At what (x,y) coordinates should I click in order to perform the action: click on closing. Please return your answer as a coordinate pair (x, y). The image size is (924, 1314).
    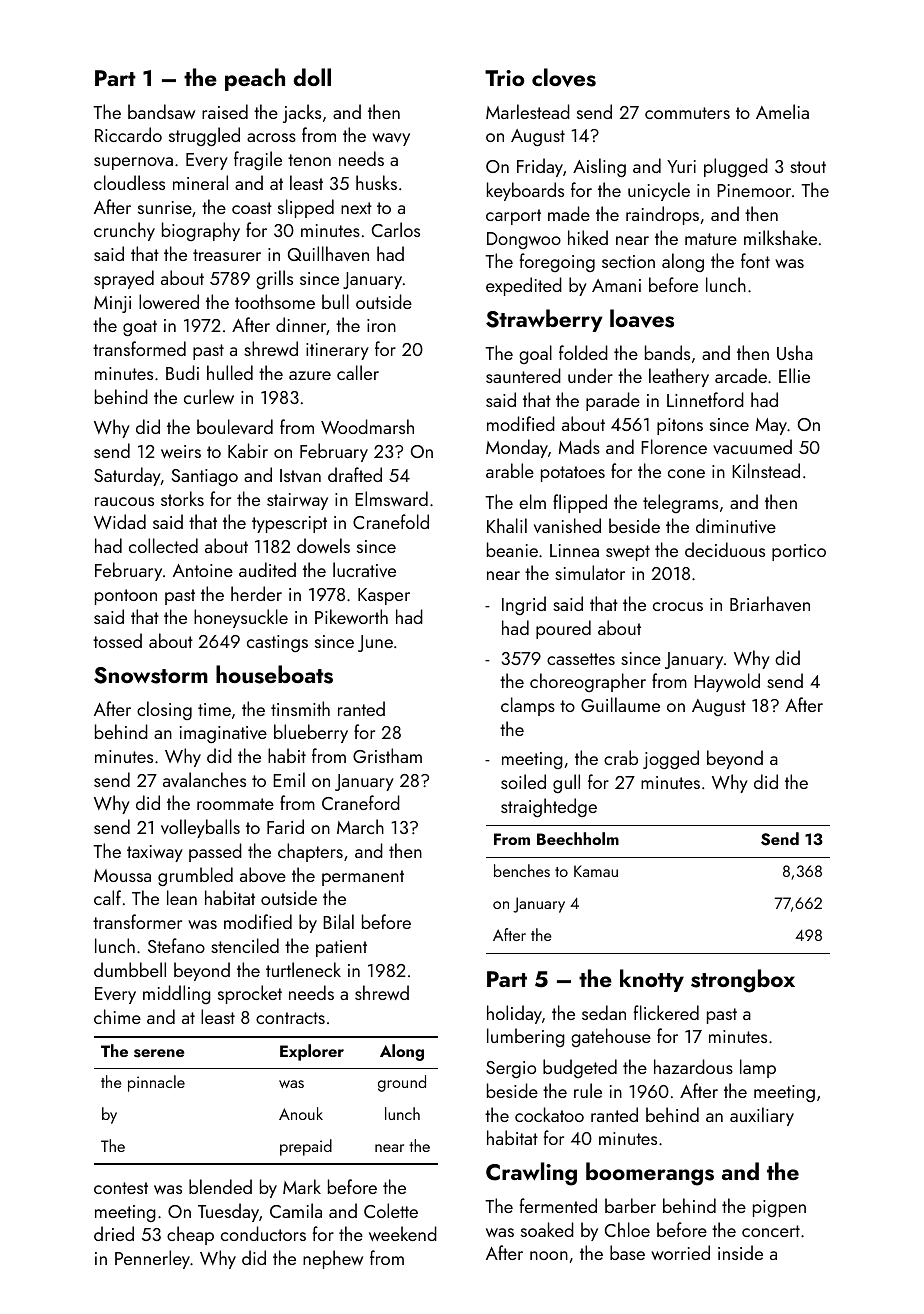
    Looking at the image, I should click on (164, 710).
